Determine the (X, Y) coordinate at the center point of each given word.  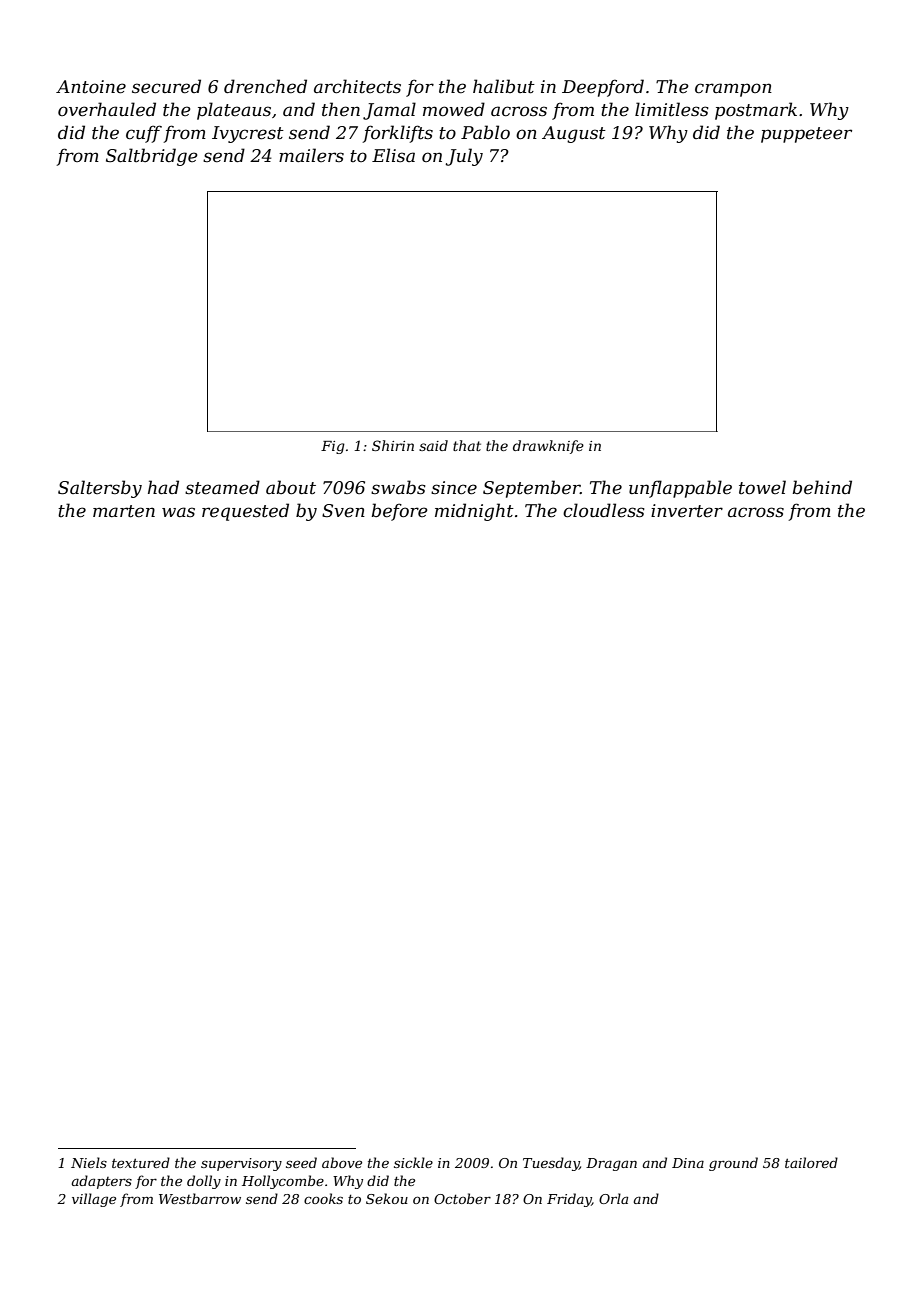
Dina (688, 1163)
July (464, 157)
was (178, 512)
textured (141, 1162)
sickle (413, 1162)
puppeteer (806, 135)
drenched (265, 86)
